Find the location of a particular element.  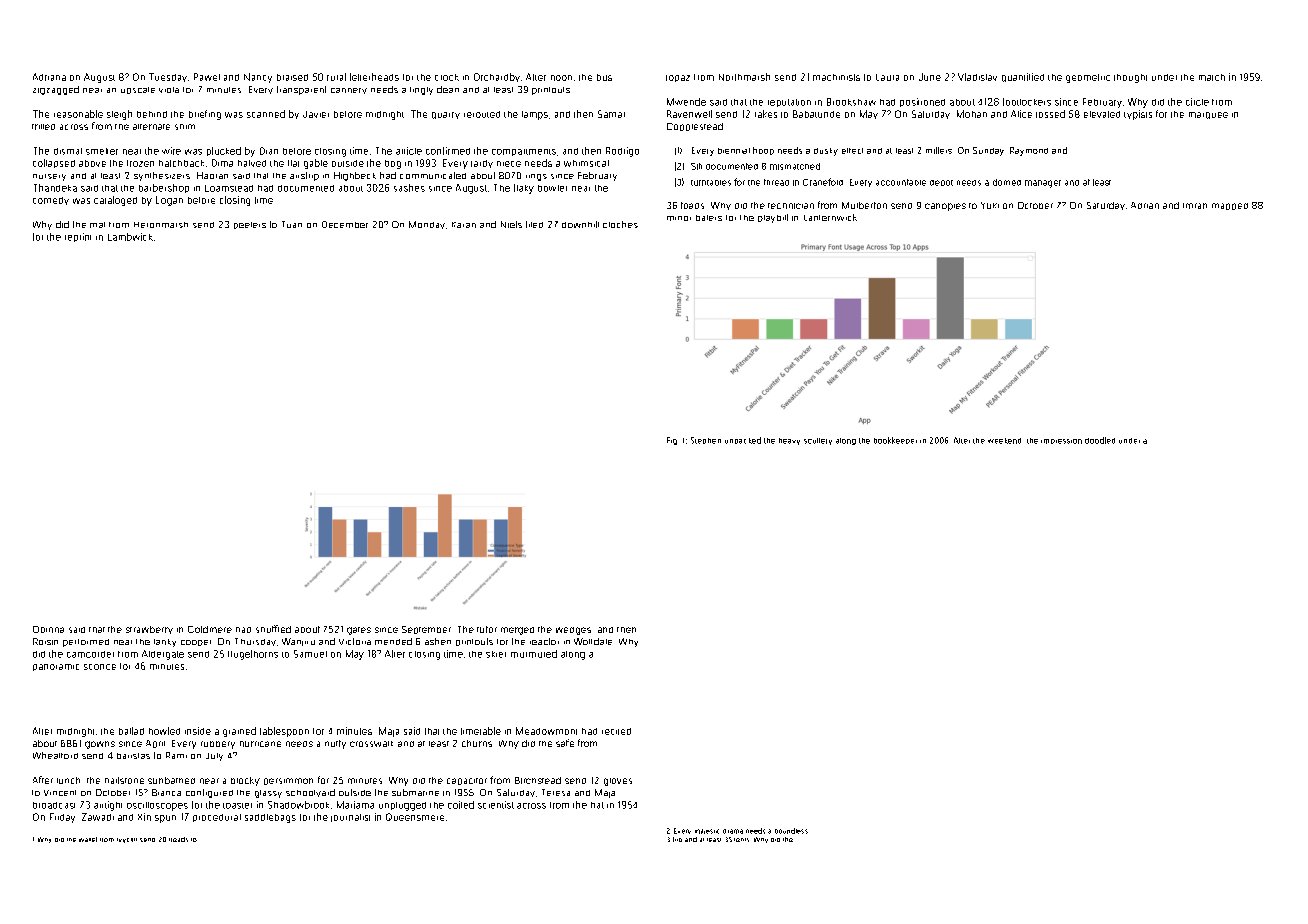

Logan is located at coordinates (169, 201).
